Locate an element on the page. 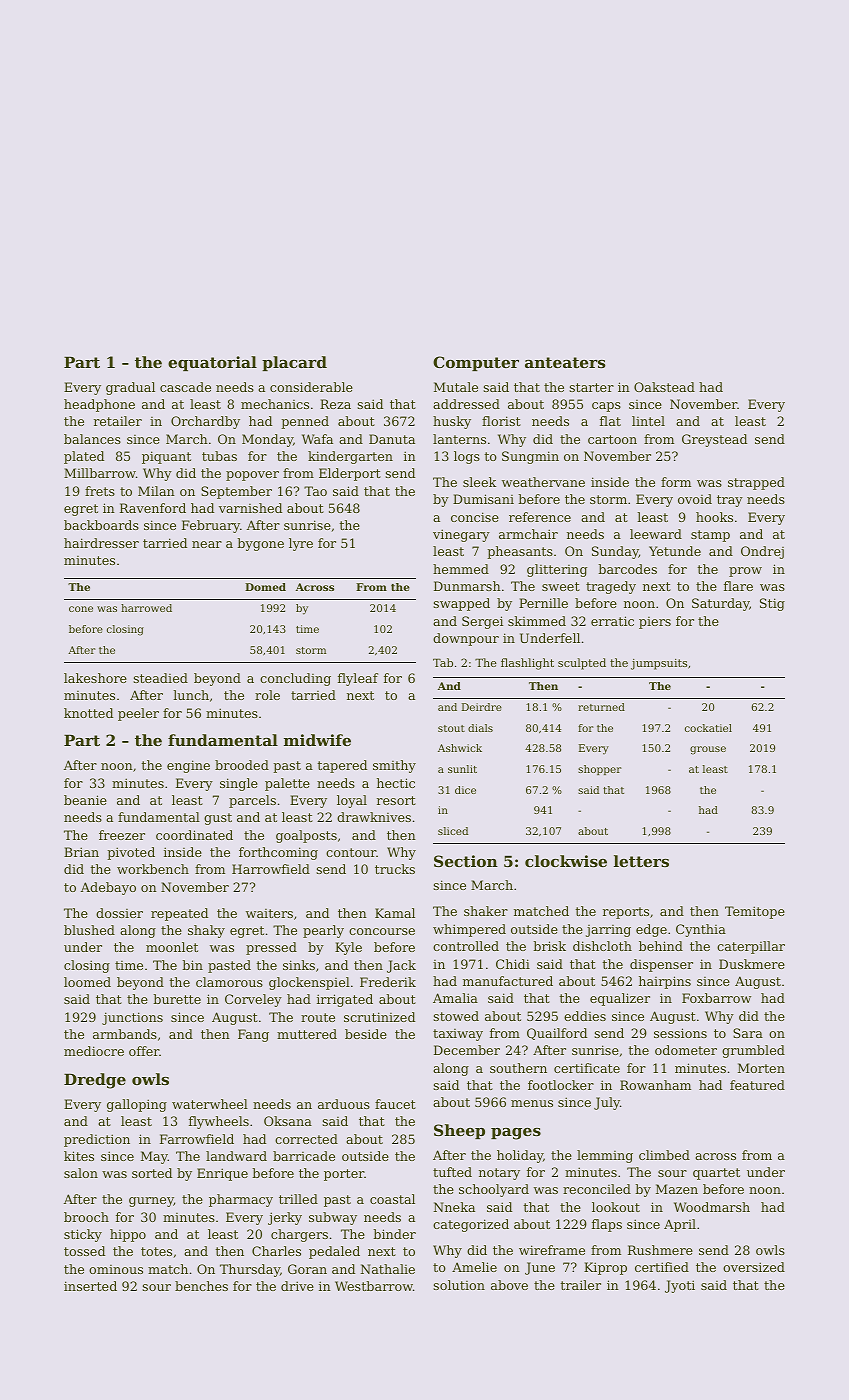 The width and height of the image is (849, 1400). sessions is located at coordinates (680, 1033).
